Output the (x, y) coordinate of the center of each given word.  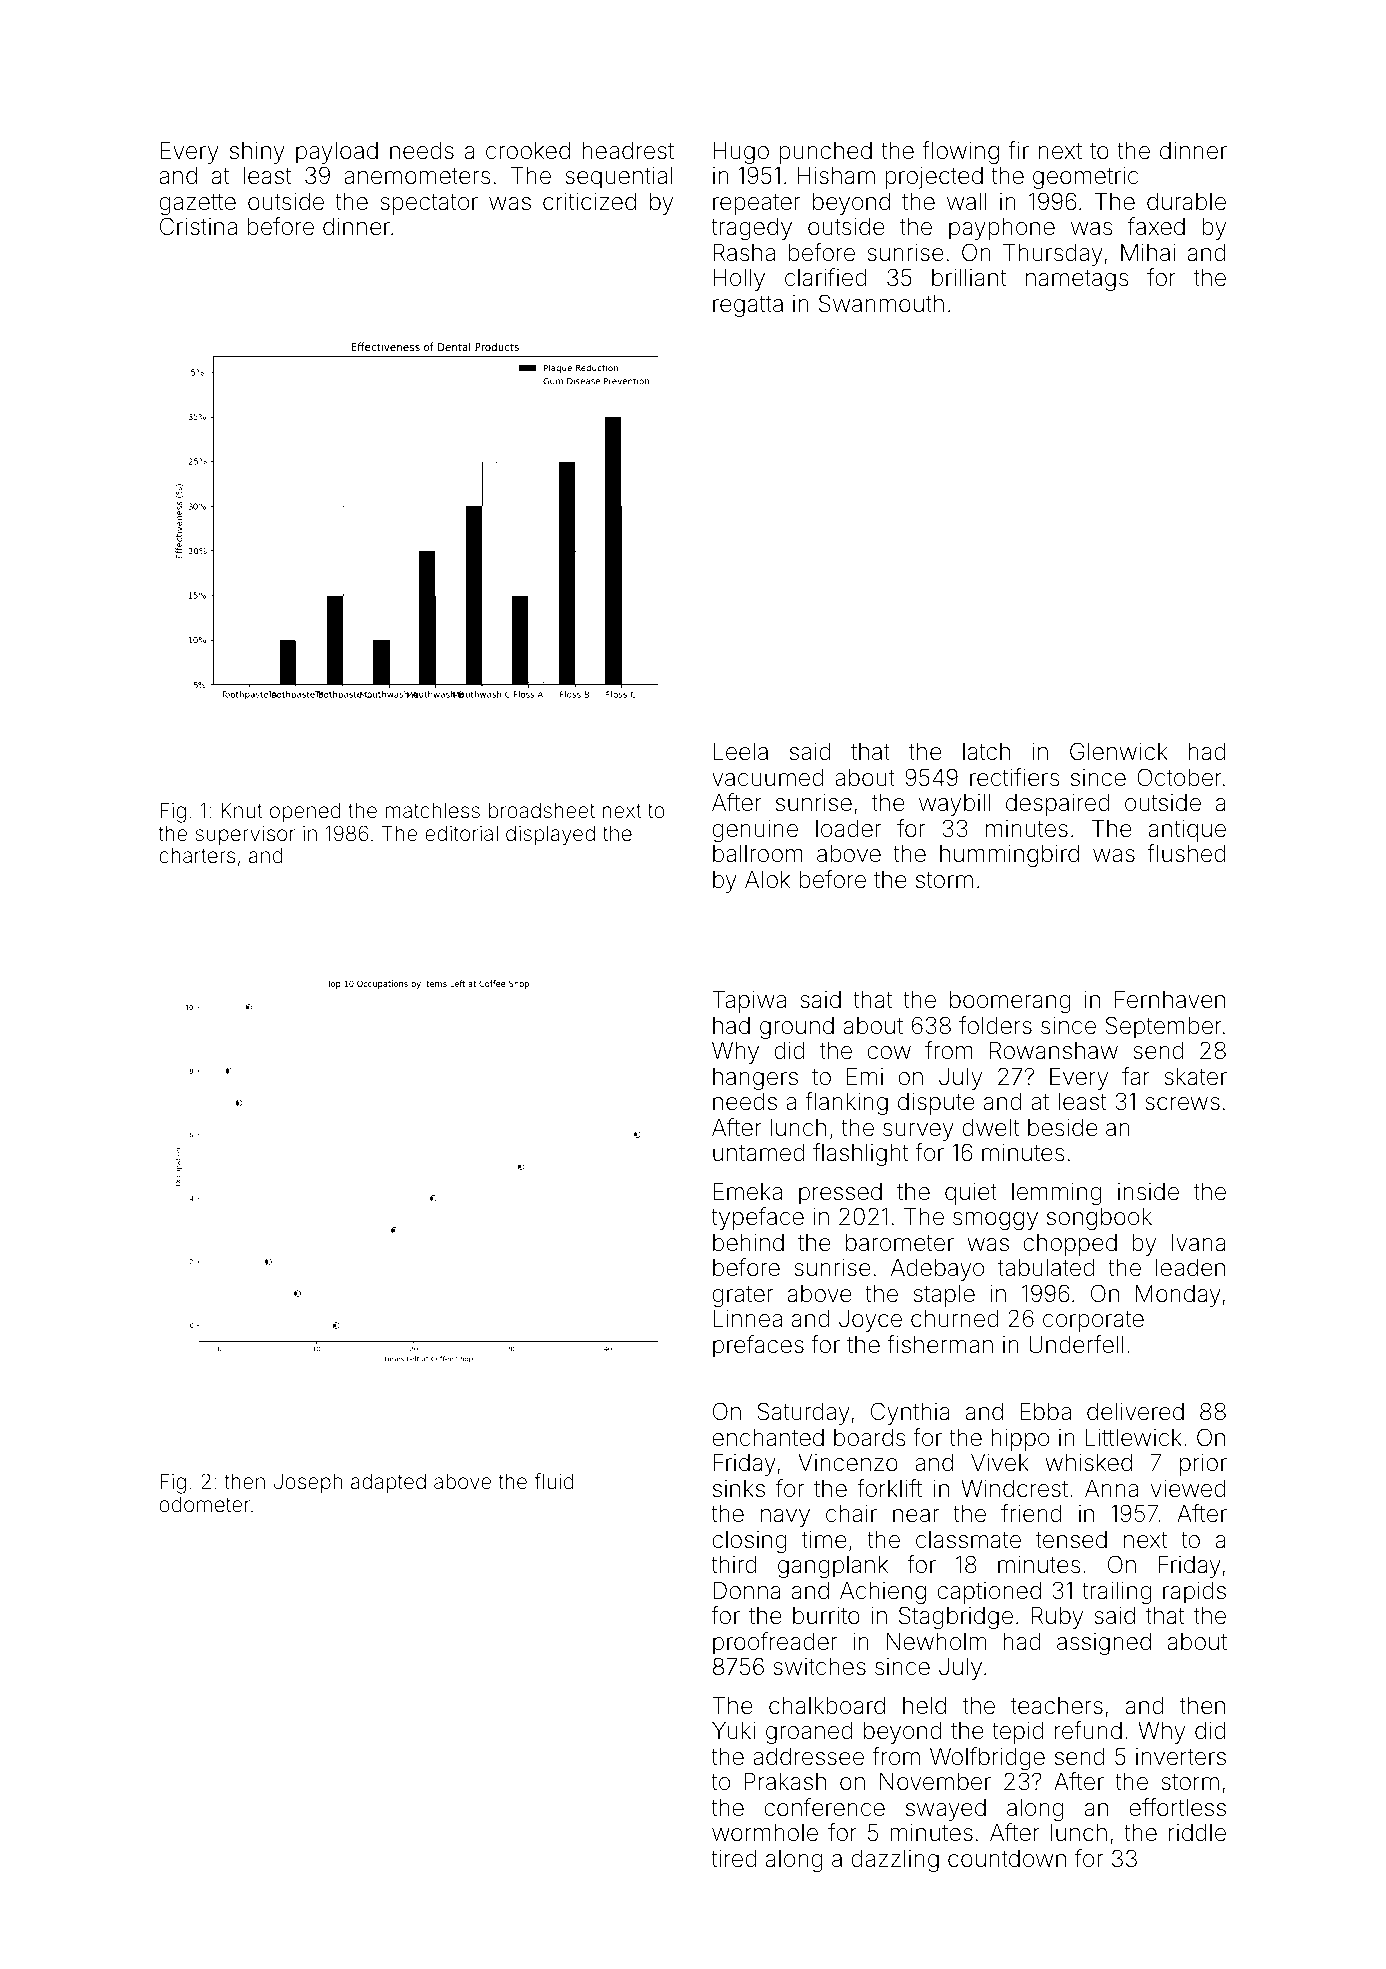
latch (986, 752)
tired (734, 1859)
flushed (1186, 853)
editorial (461, 834)
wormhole (765, 1833)
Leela (740, 752)
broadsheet (542, 811)
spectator (429, 204)
